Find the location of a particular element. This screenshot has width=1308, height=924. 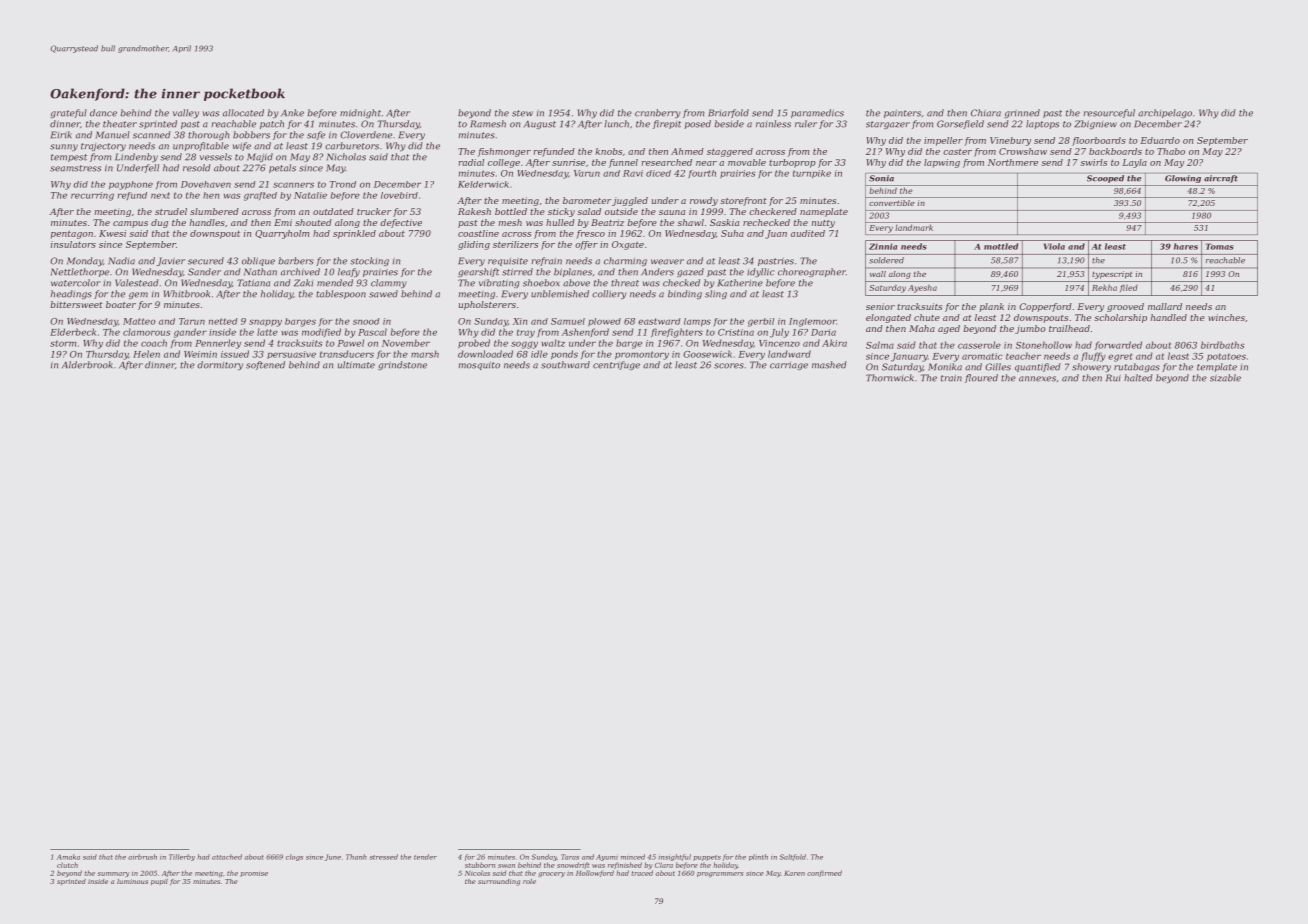

puppets is located at coordinates (707, 858).
